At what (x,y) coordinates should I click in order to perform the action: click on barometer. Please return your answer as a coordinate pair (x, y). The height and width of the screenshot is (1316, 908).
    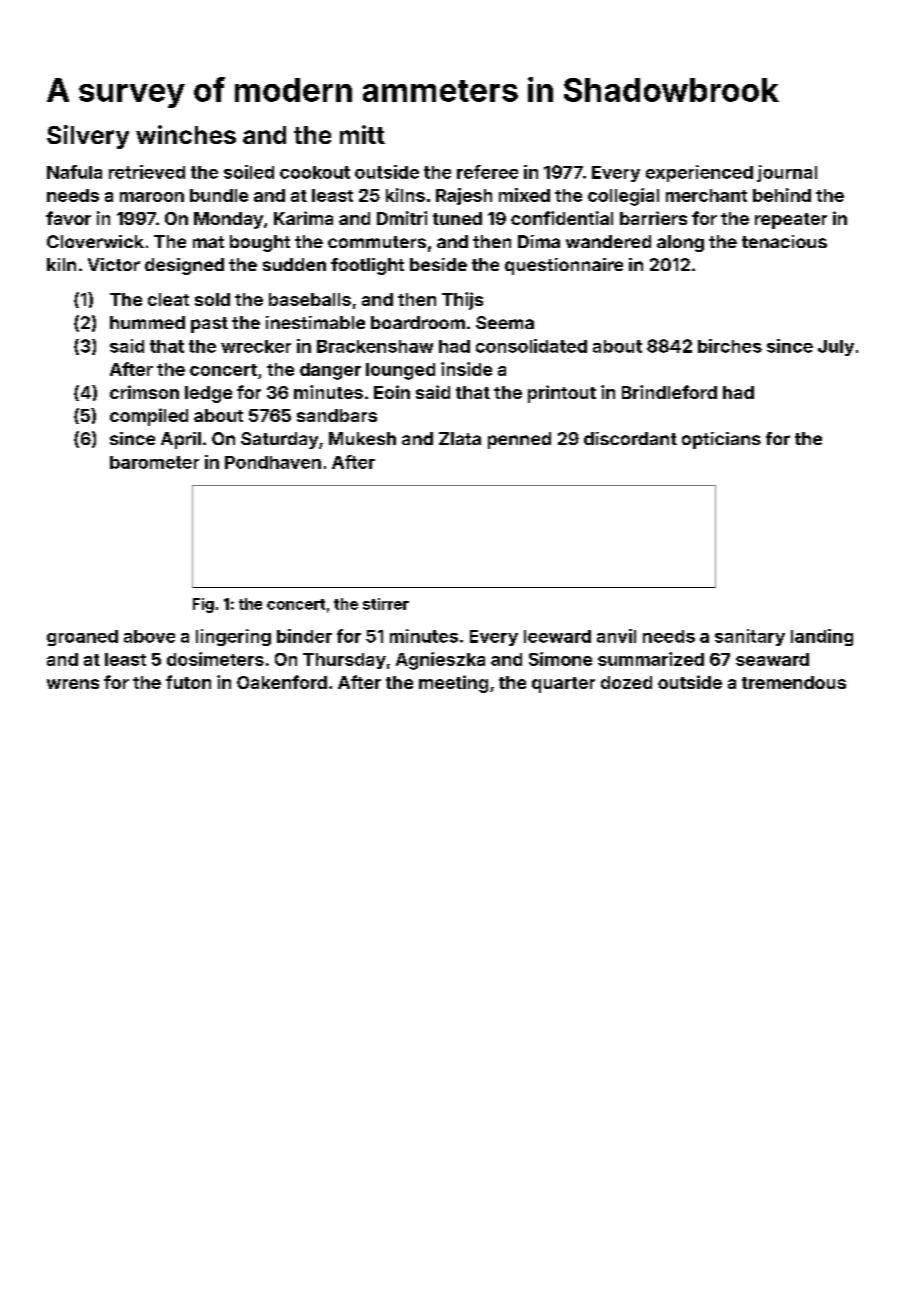
    Looking at the image, I should click on (154, 462).
